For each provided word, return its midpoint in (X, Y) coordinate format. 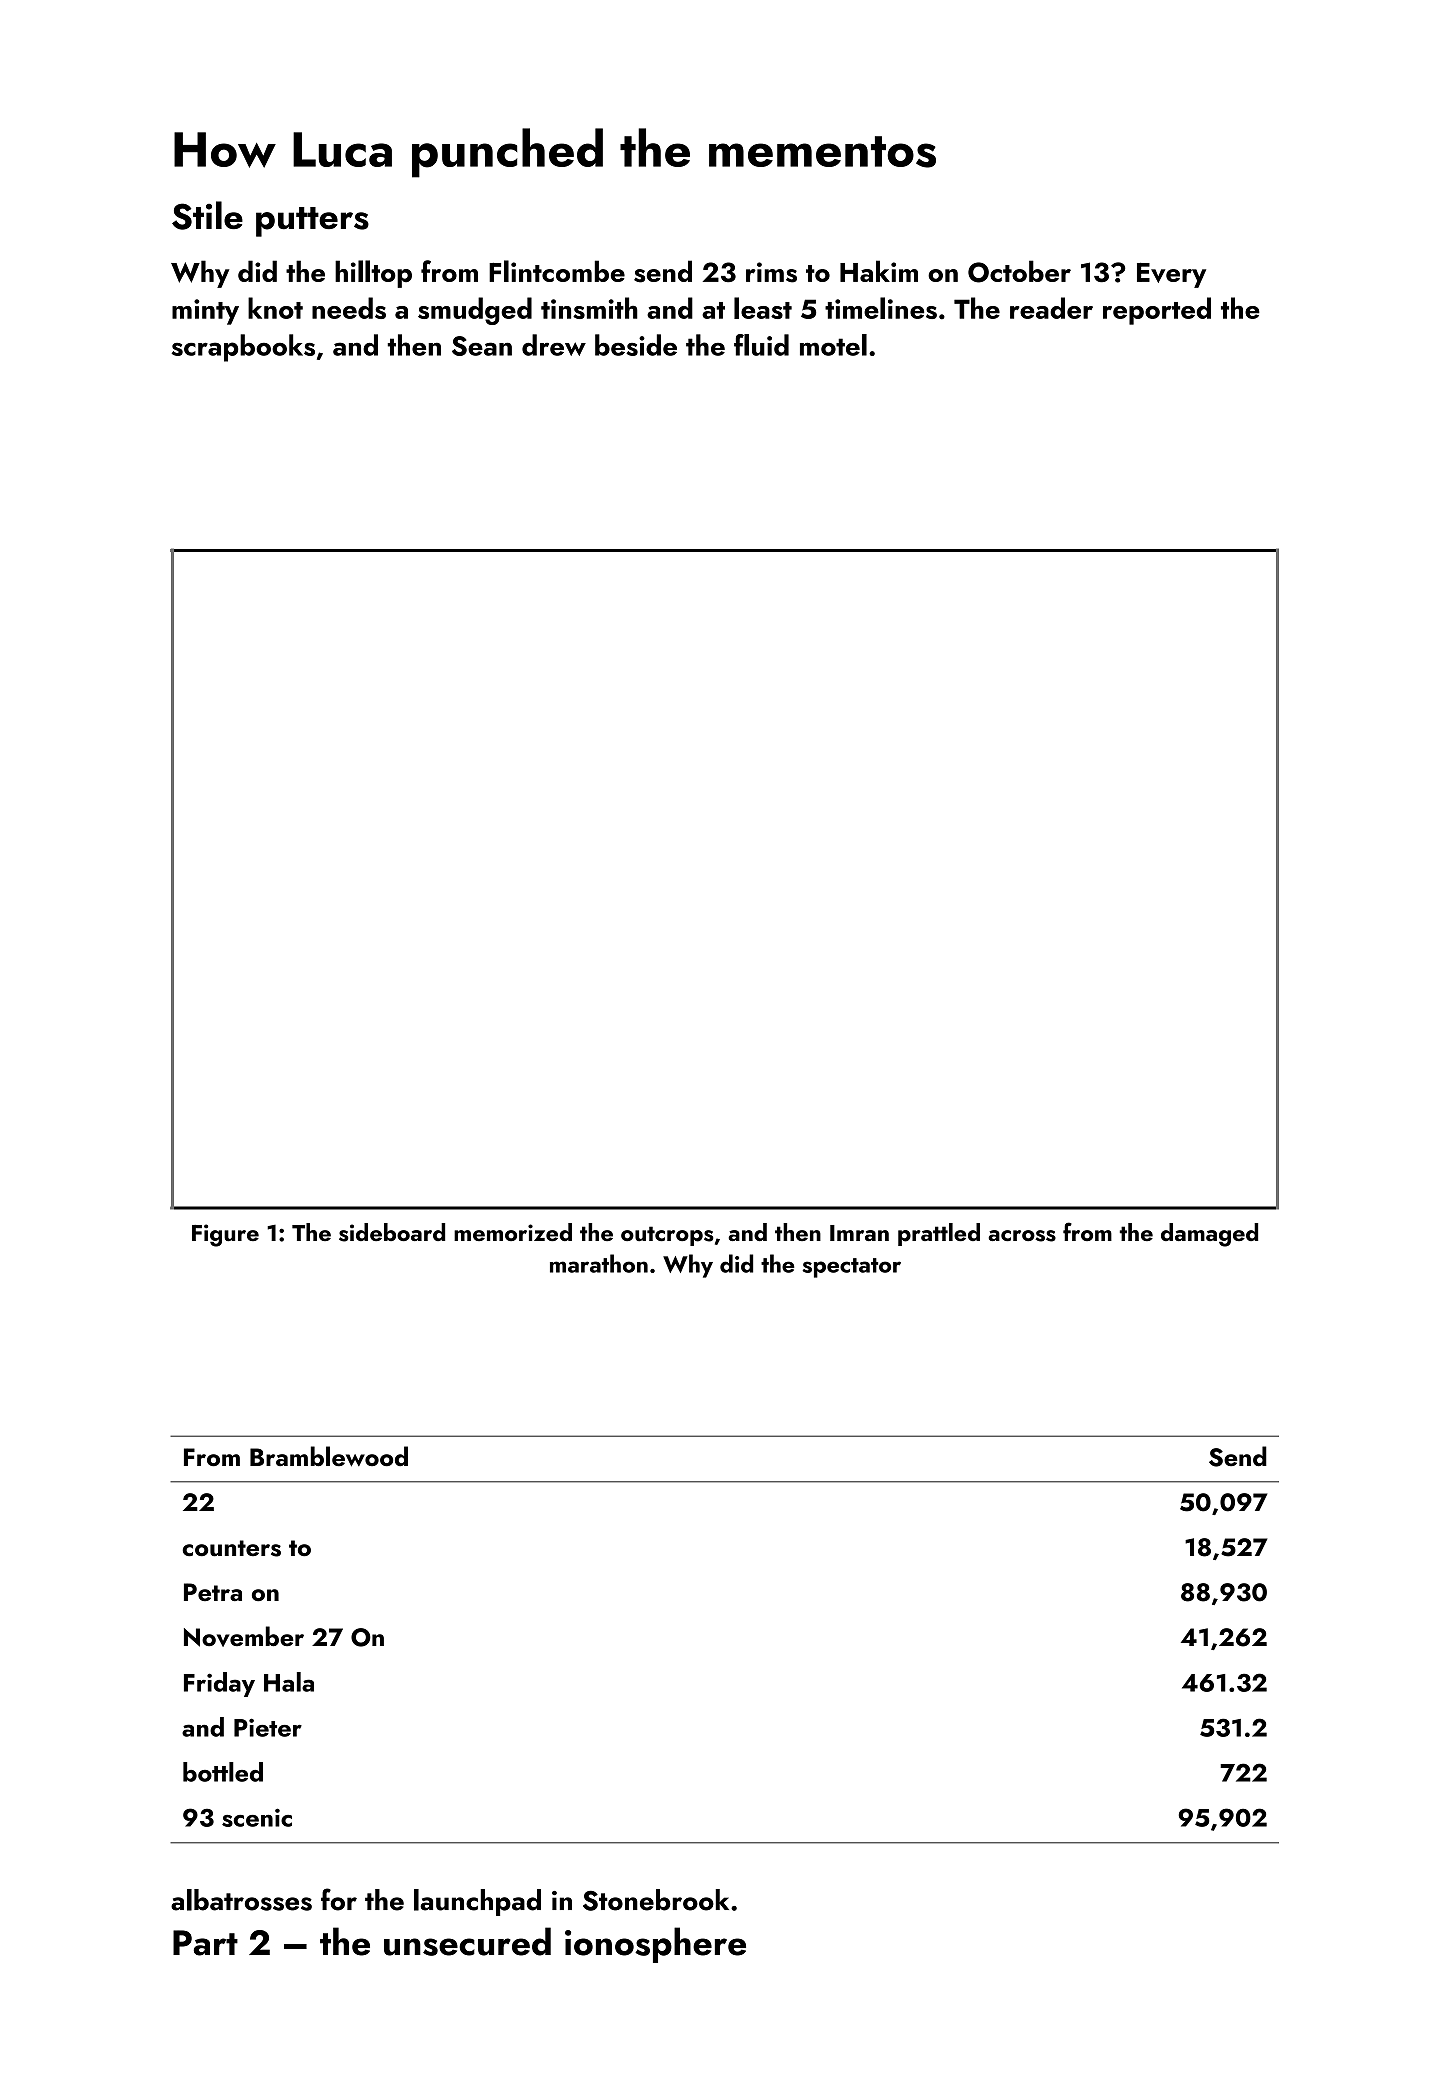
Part (205, 1943)
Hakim (879, 271)
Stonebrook (656, 1900)
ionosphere (655, 1945)
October (1019, 271)
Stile (207, 215)
